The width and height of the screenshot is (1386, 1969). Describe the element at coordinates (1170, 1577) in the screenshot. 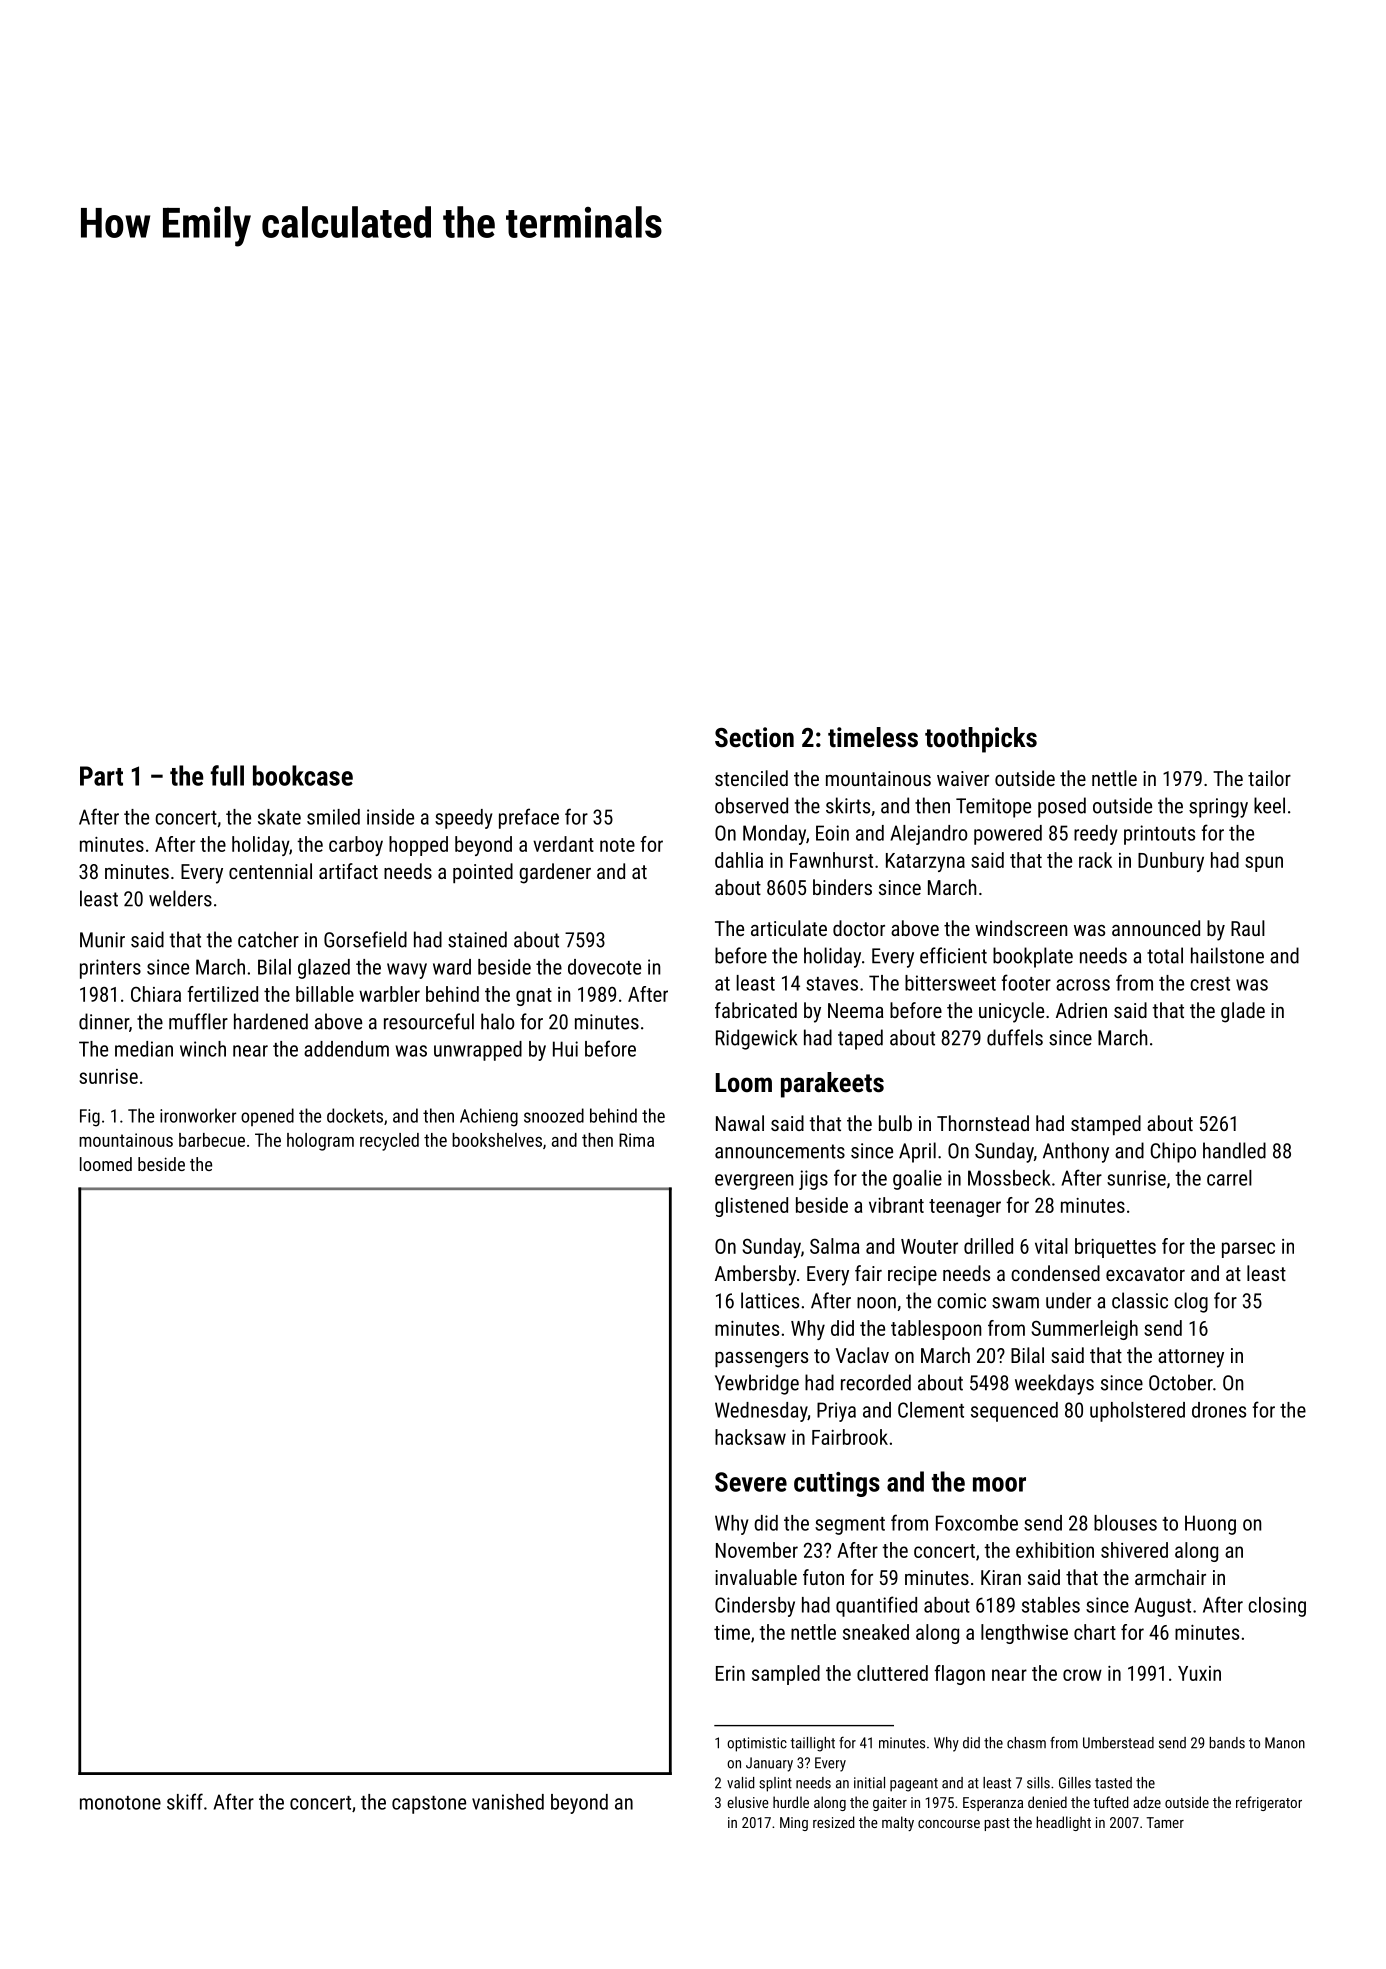

I see `armchair` at that location.
